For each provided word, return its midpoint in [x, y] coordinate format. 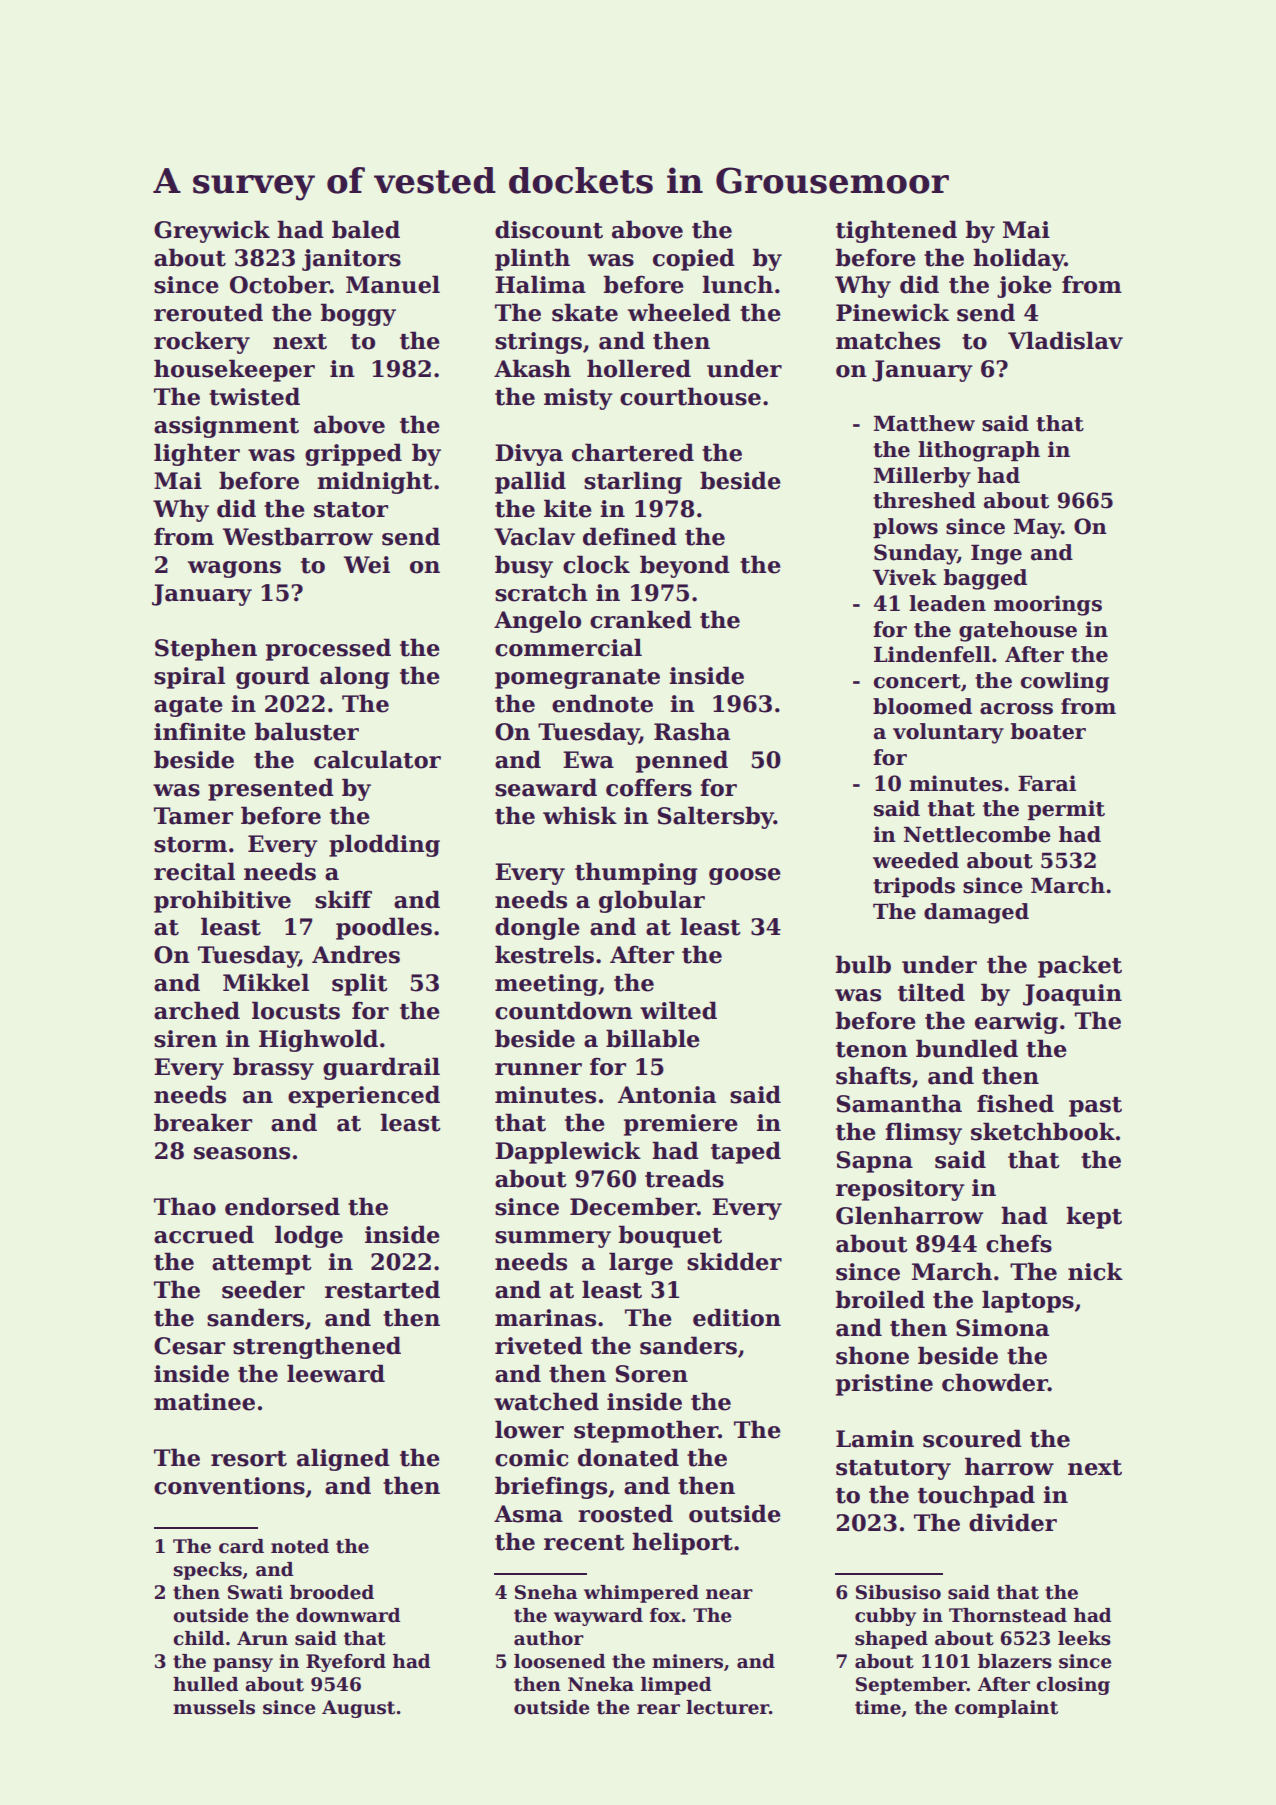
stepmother [646, 1431]
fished [1015, 1103]
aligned [343, 1459]
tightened [896, 231]
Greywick [212, 231]
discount [549, 229]
